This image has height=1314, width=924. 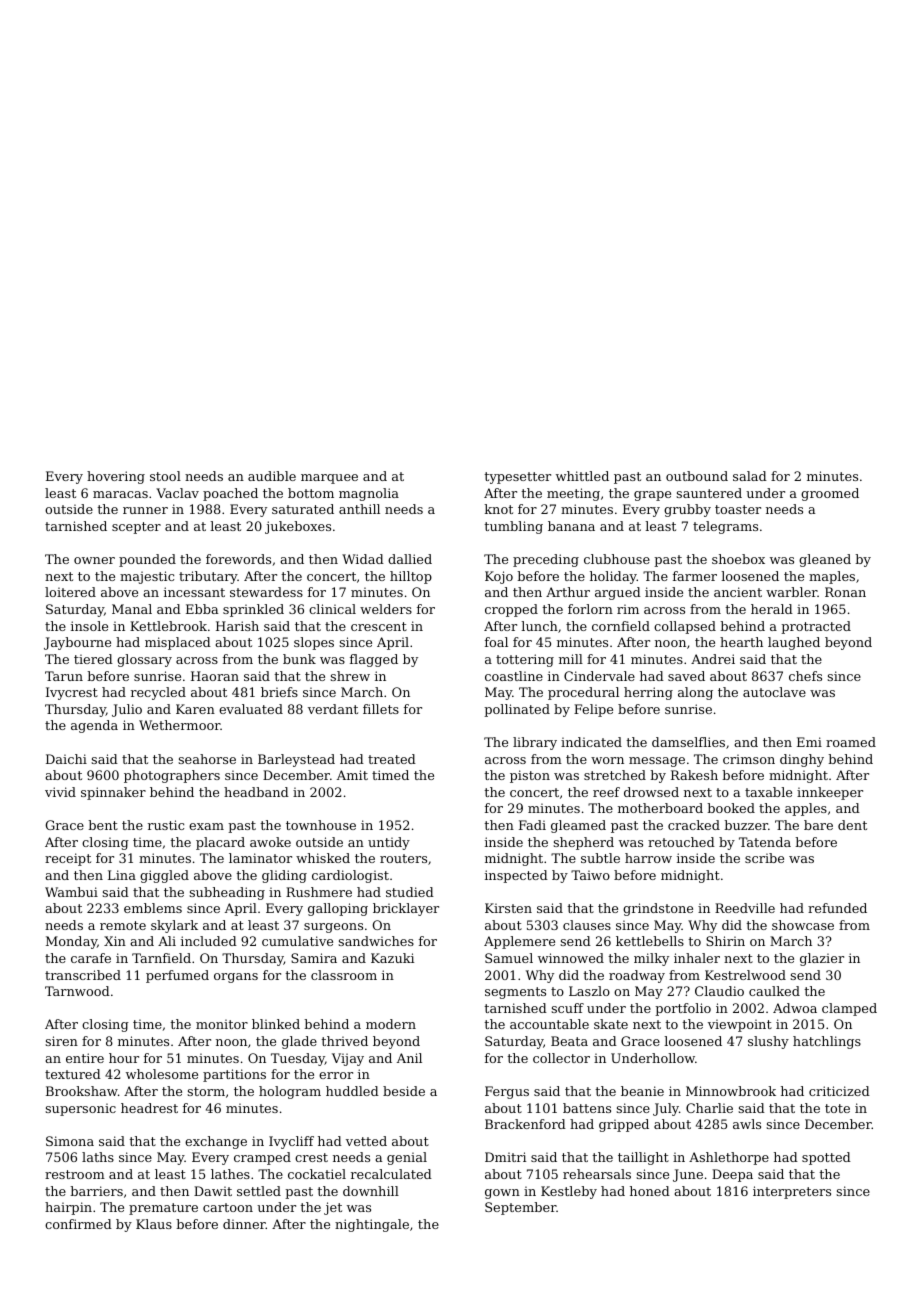 I want to click on hour, so click(x=124, y=1058).
